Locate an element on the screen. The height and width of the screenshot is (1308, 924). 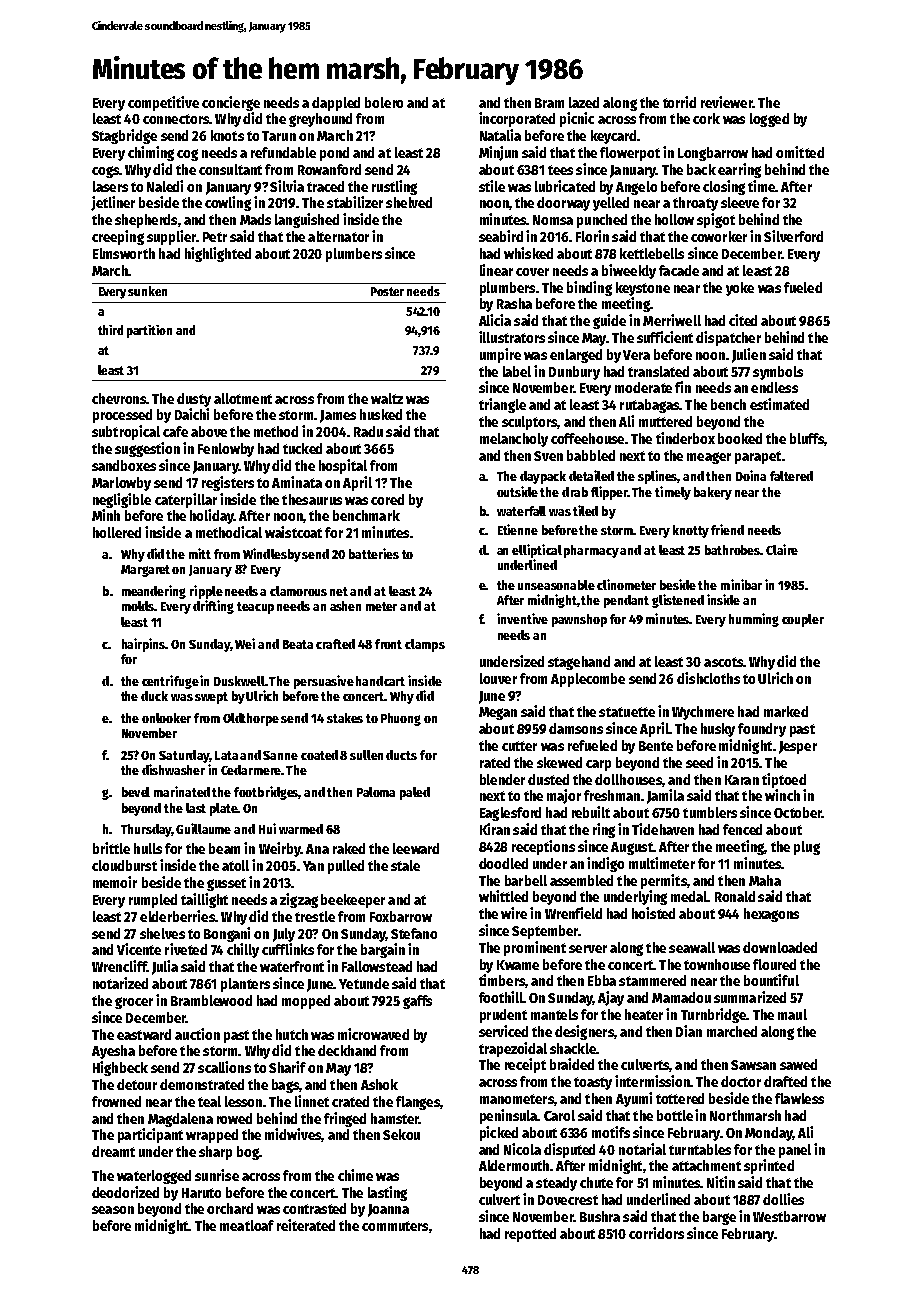
allotment is located at coordinates (243, 398).
